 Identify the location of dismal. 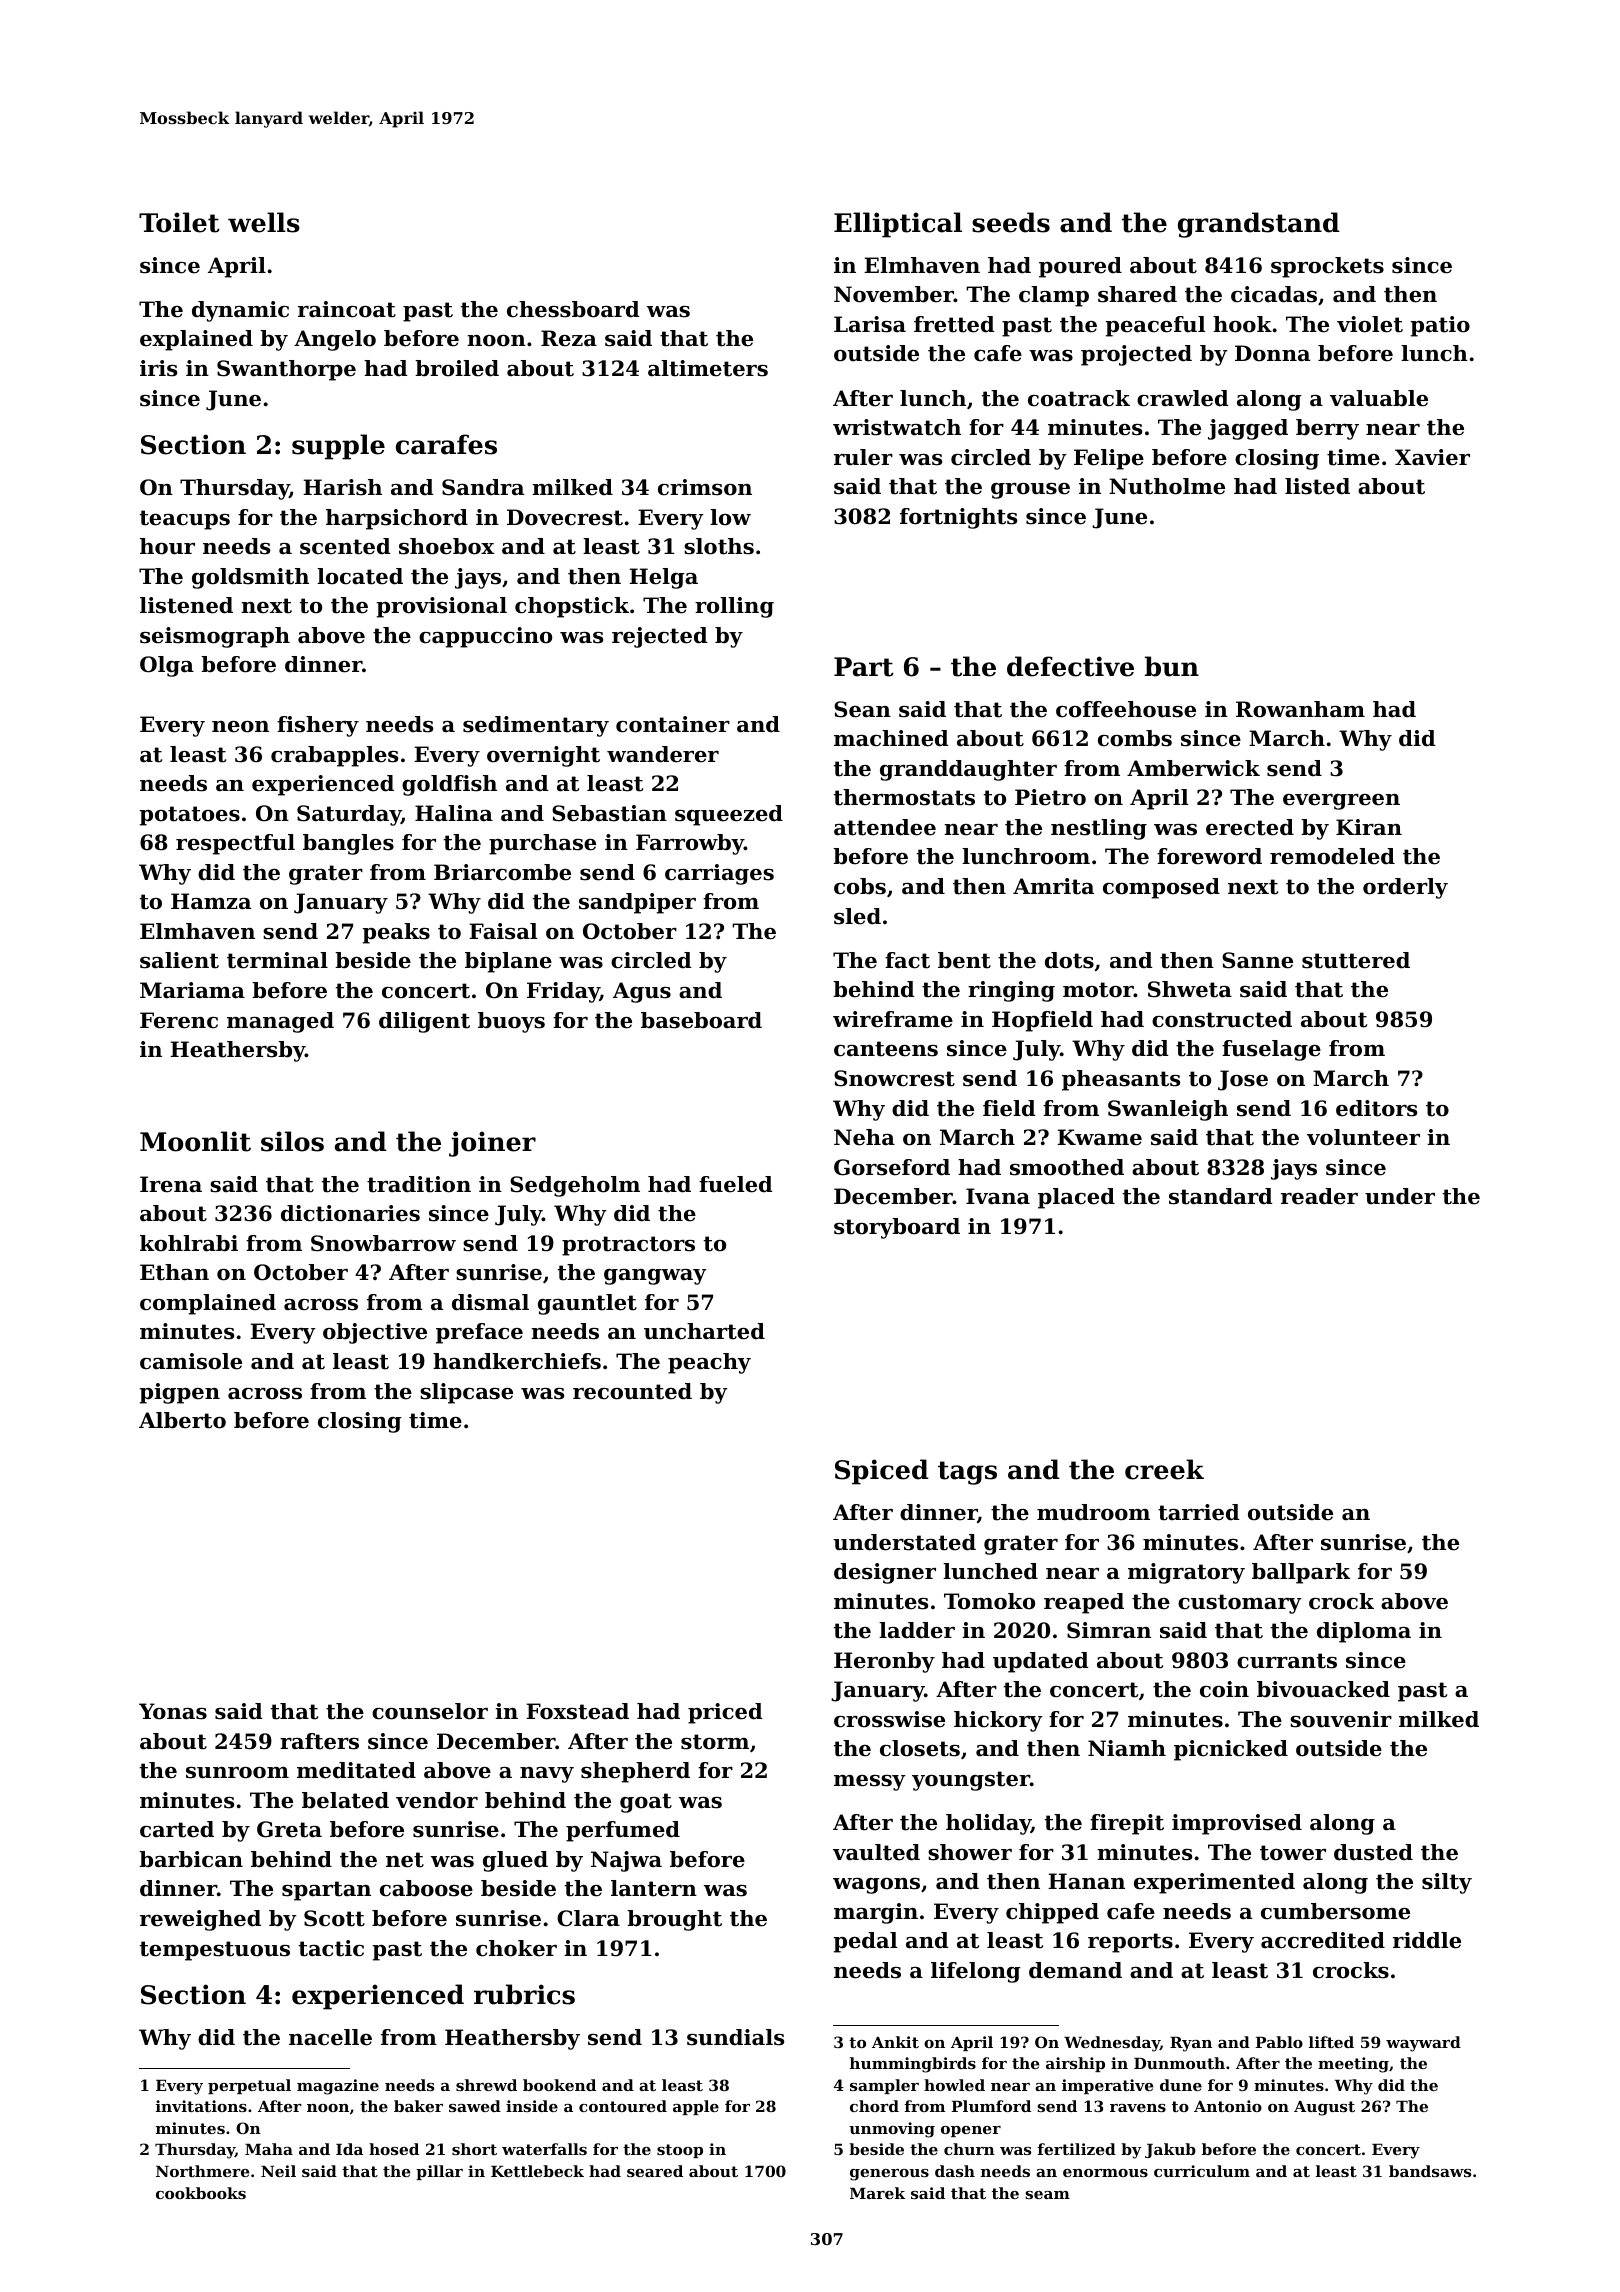
(490, 1302).
